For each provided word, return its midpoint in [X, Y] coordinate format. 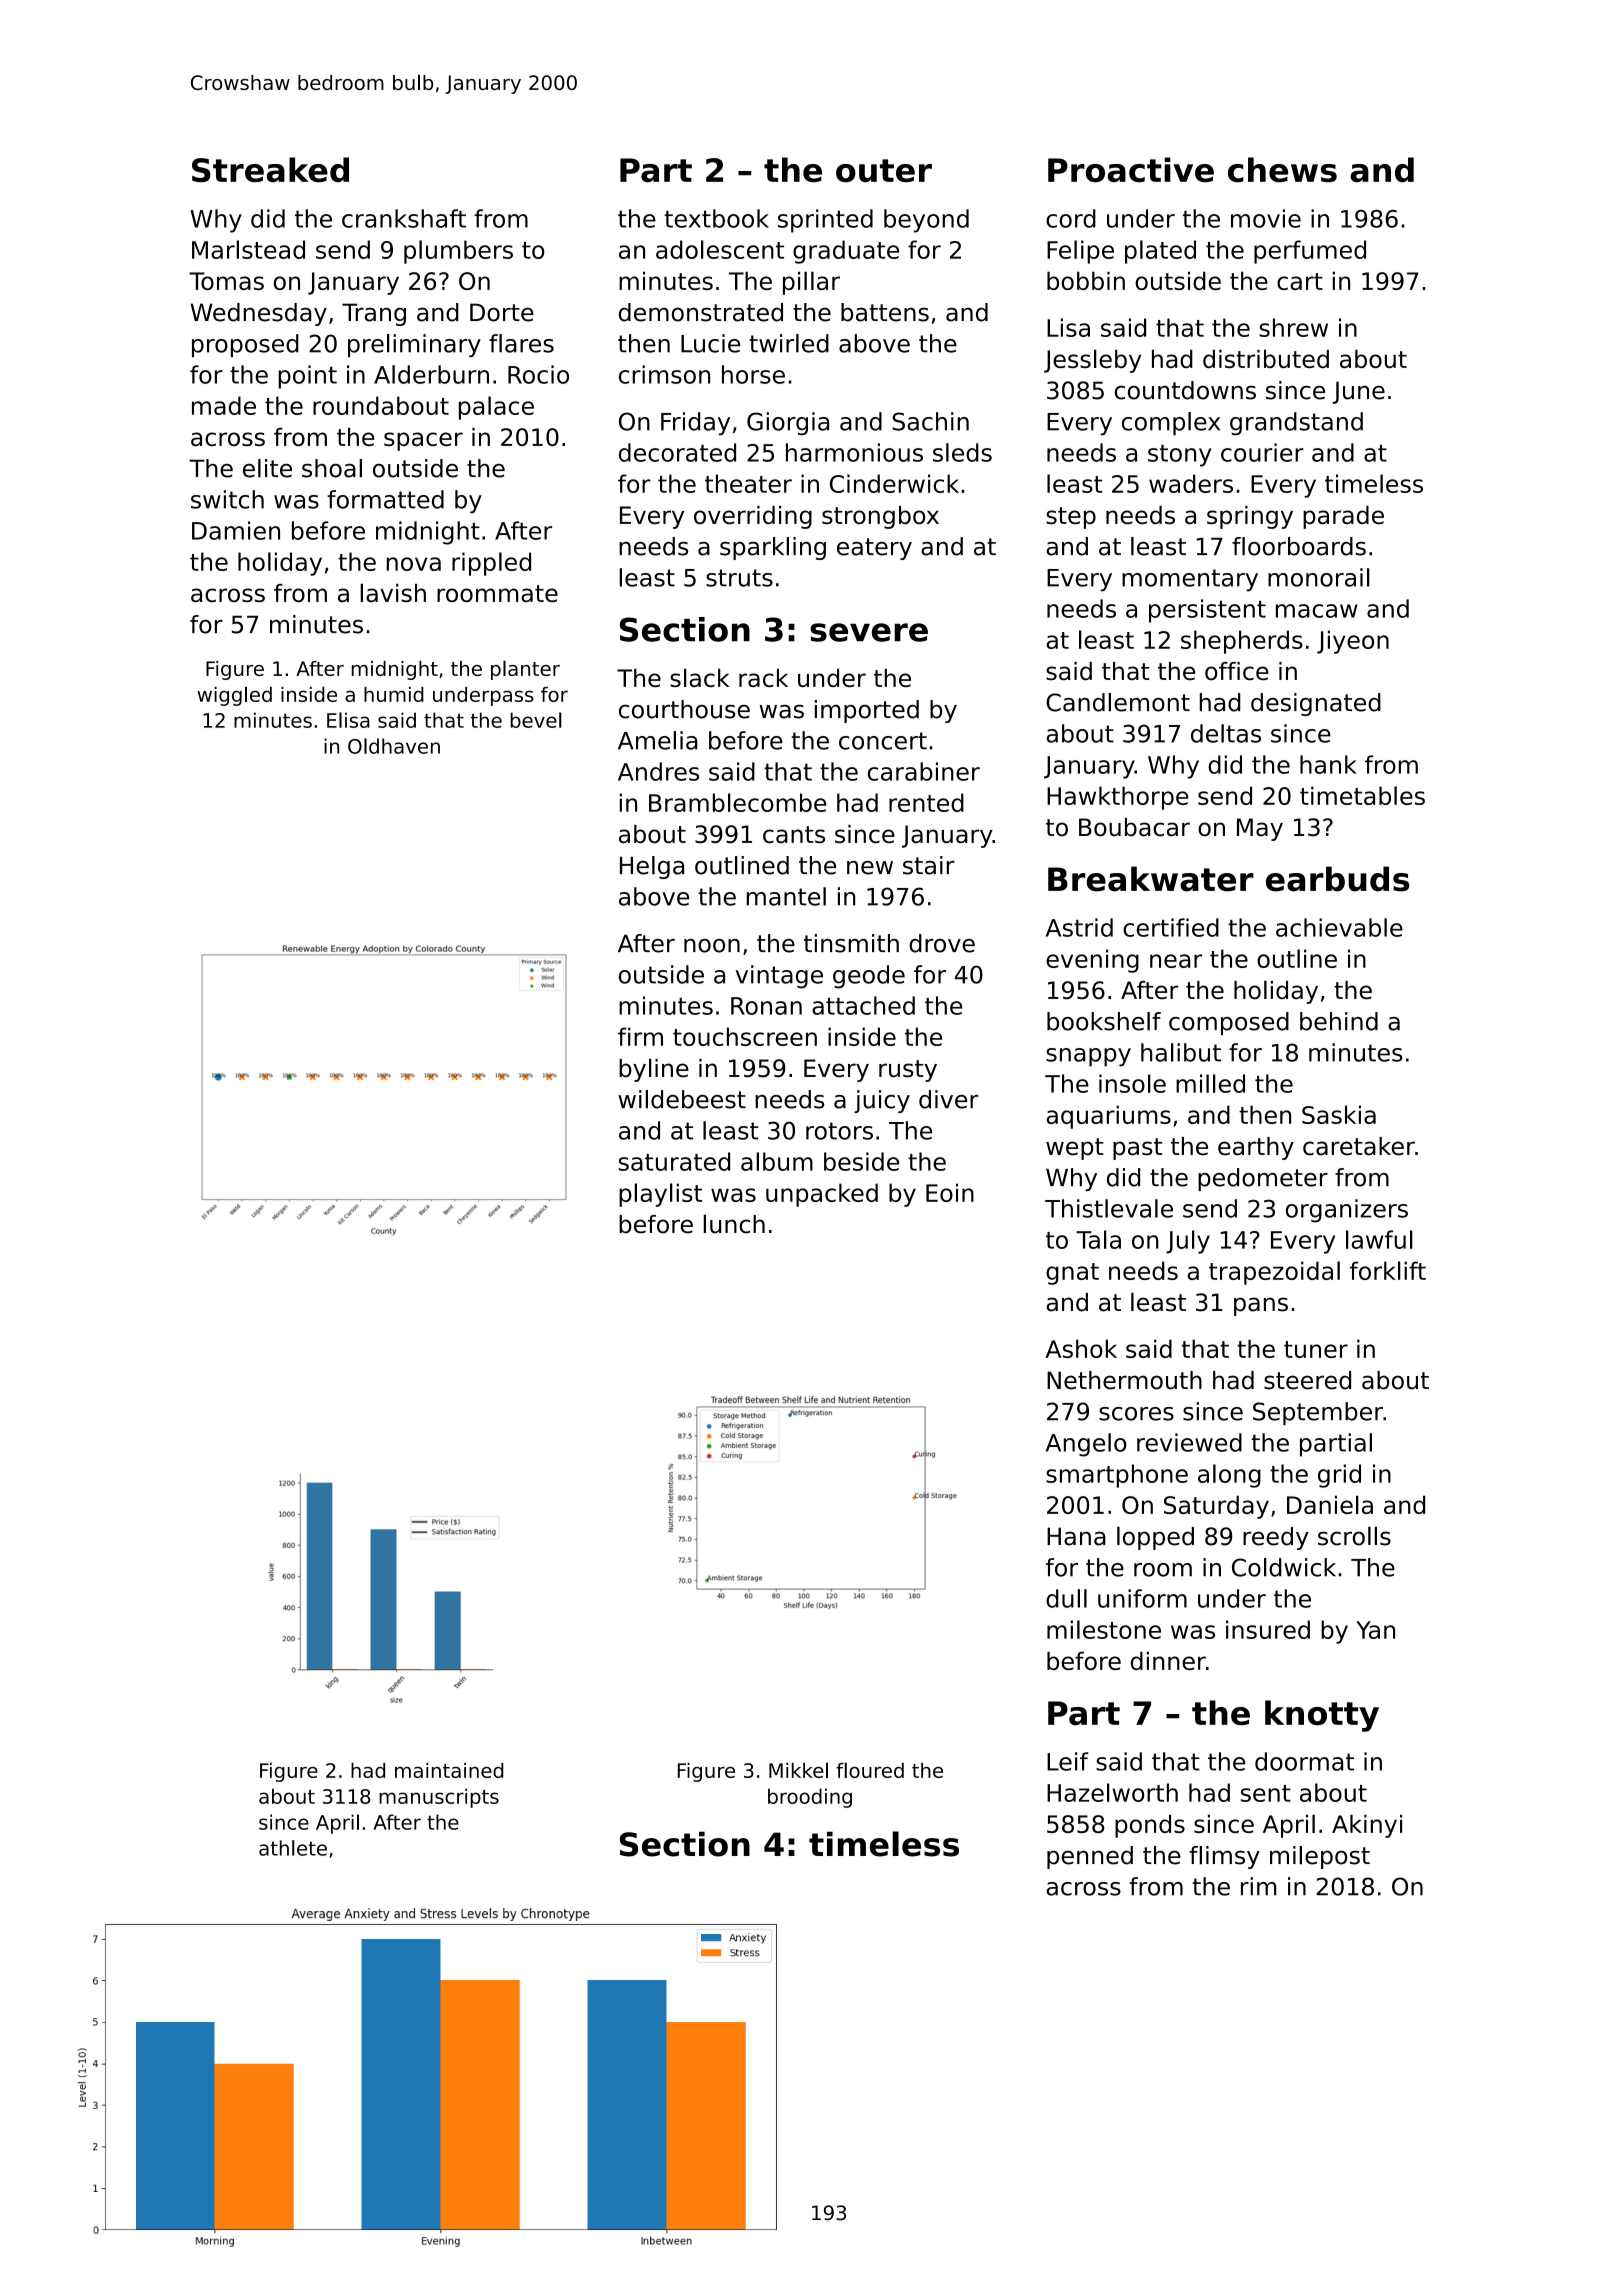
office [1237, 671]
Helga [652, 867]
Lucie [710, 343]
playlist [660, 1195]
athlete [293, 1848]
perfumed [1310, 252]
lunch [734, 1224]
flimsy [1224, 1857]
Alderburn [431, 374]
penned [1090, 1857]
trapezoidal [1274, 1273]
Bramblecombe [738, 802]
